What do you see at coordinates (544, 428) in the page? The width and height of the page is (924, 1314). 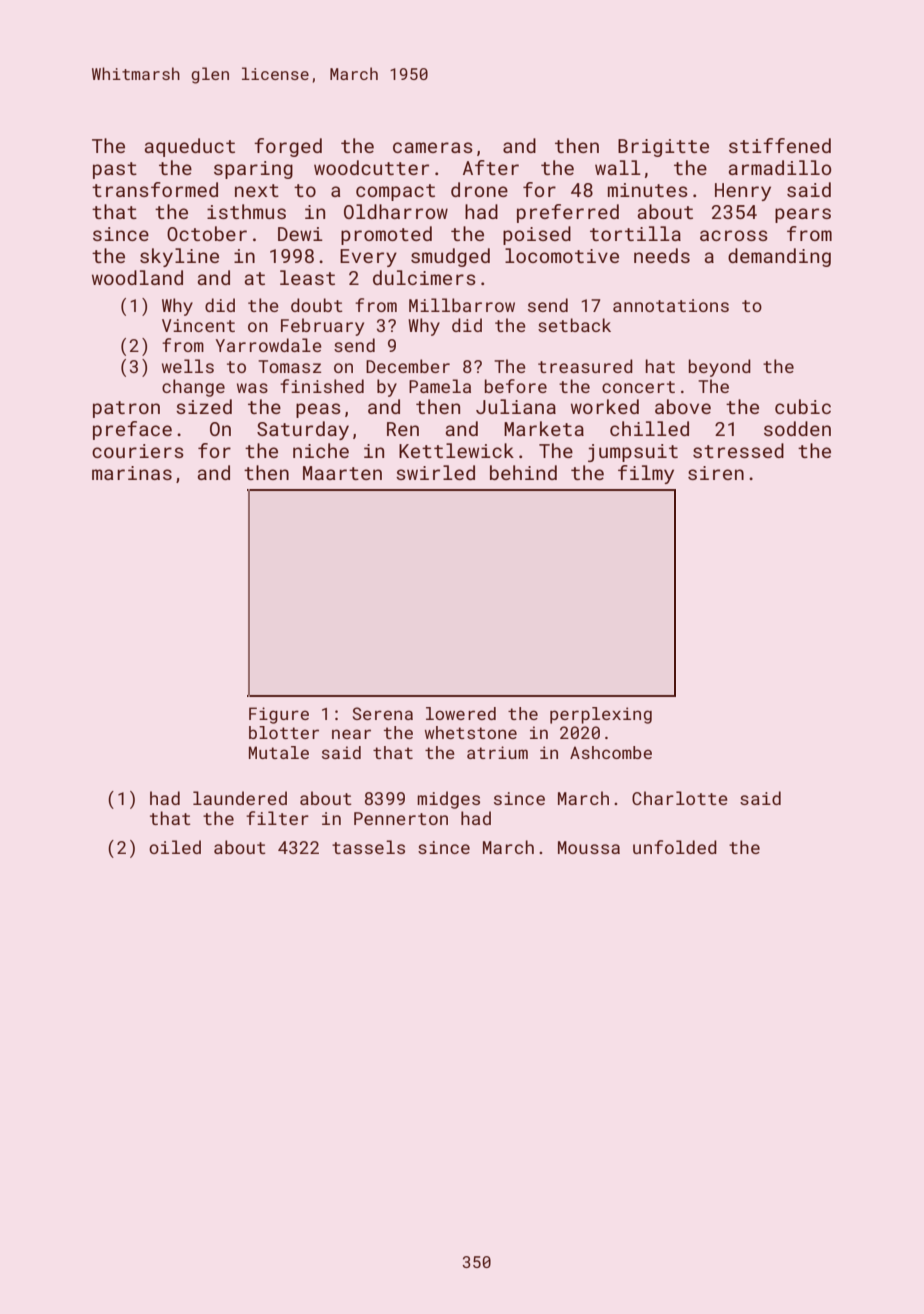 I see `Marketa` at bounding box center [544, 428].
